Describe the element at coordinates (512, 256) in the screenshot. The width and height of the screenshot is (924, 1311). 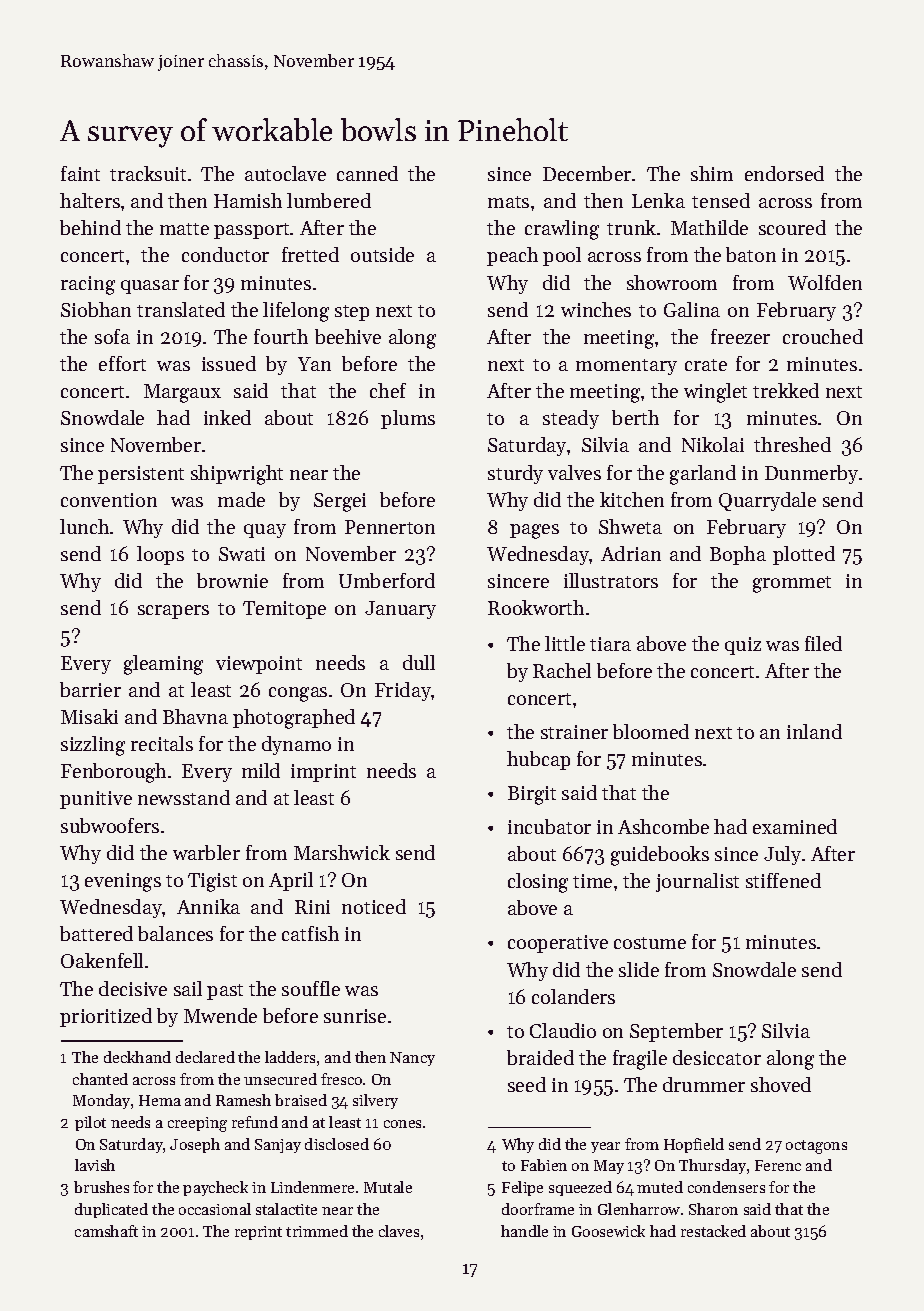
I see `peach` at that location.
